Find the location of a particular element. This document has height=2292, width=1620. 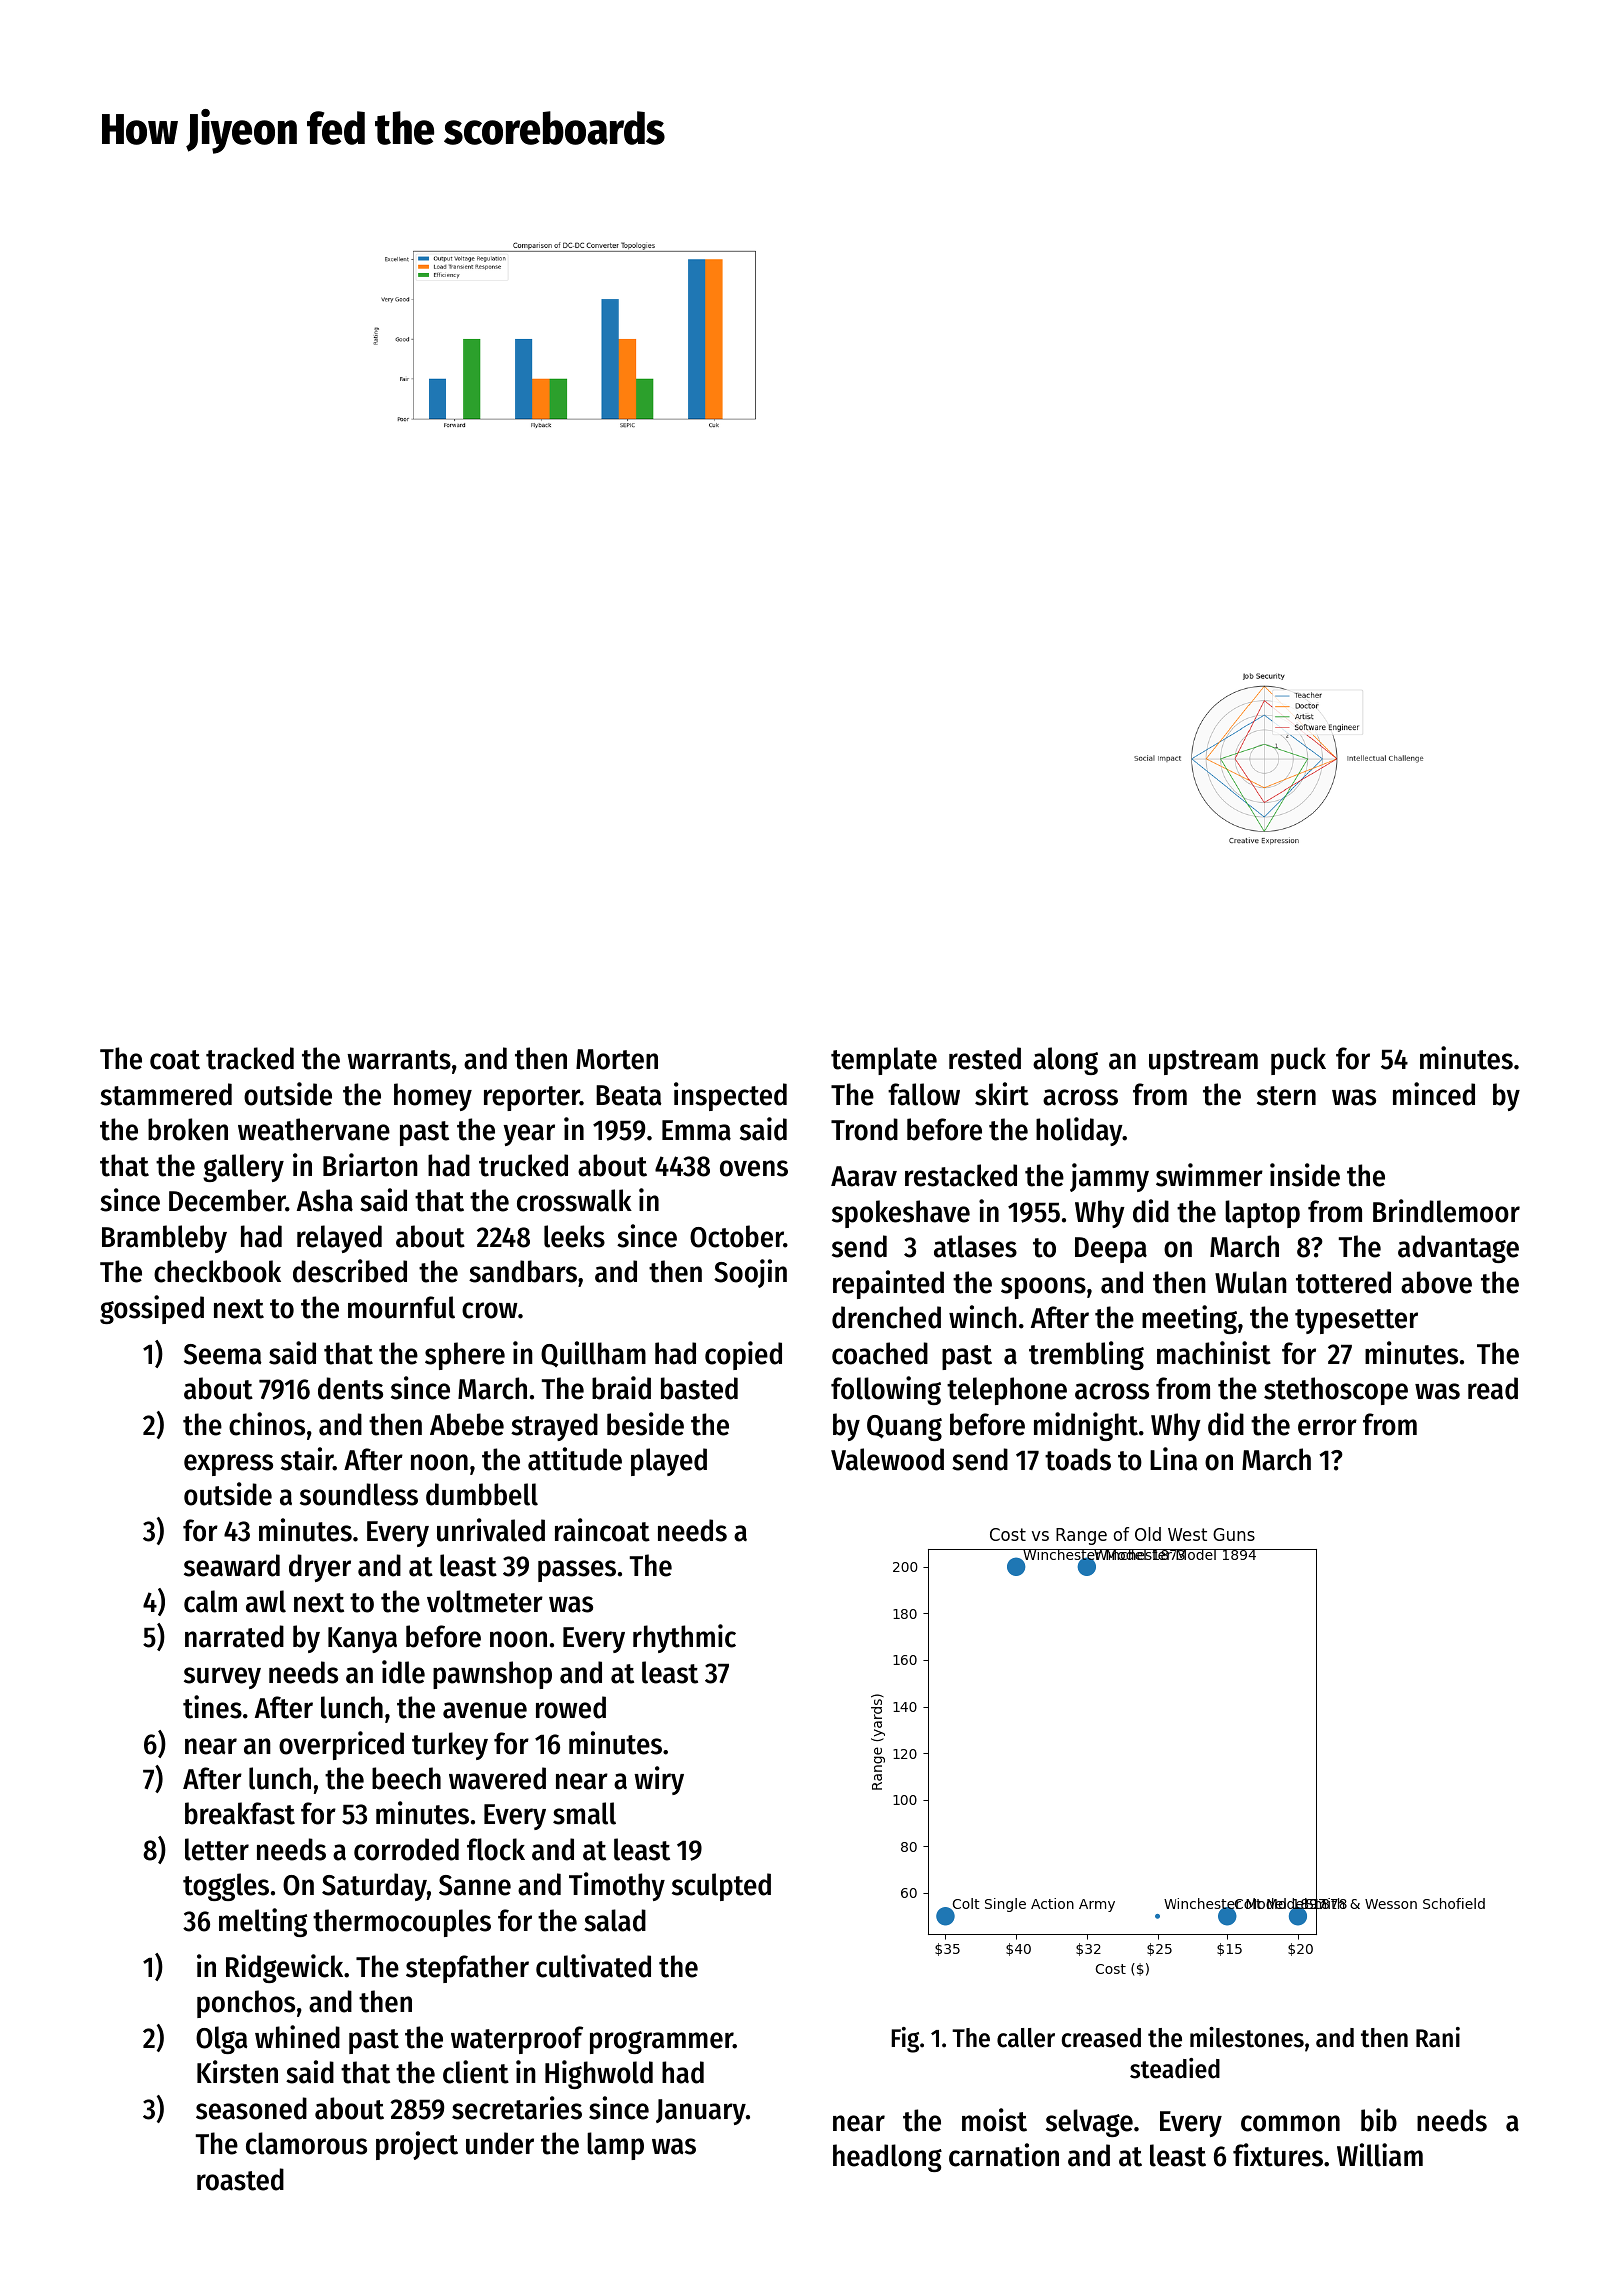

flock is located at coordinates (496, 1849).
